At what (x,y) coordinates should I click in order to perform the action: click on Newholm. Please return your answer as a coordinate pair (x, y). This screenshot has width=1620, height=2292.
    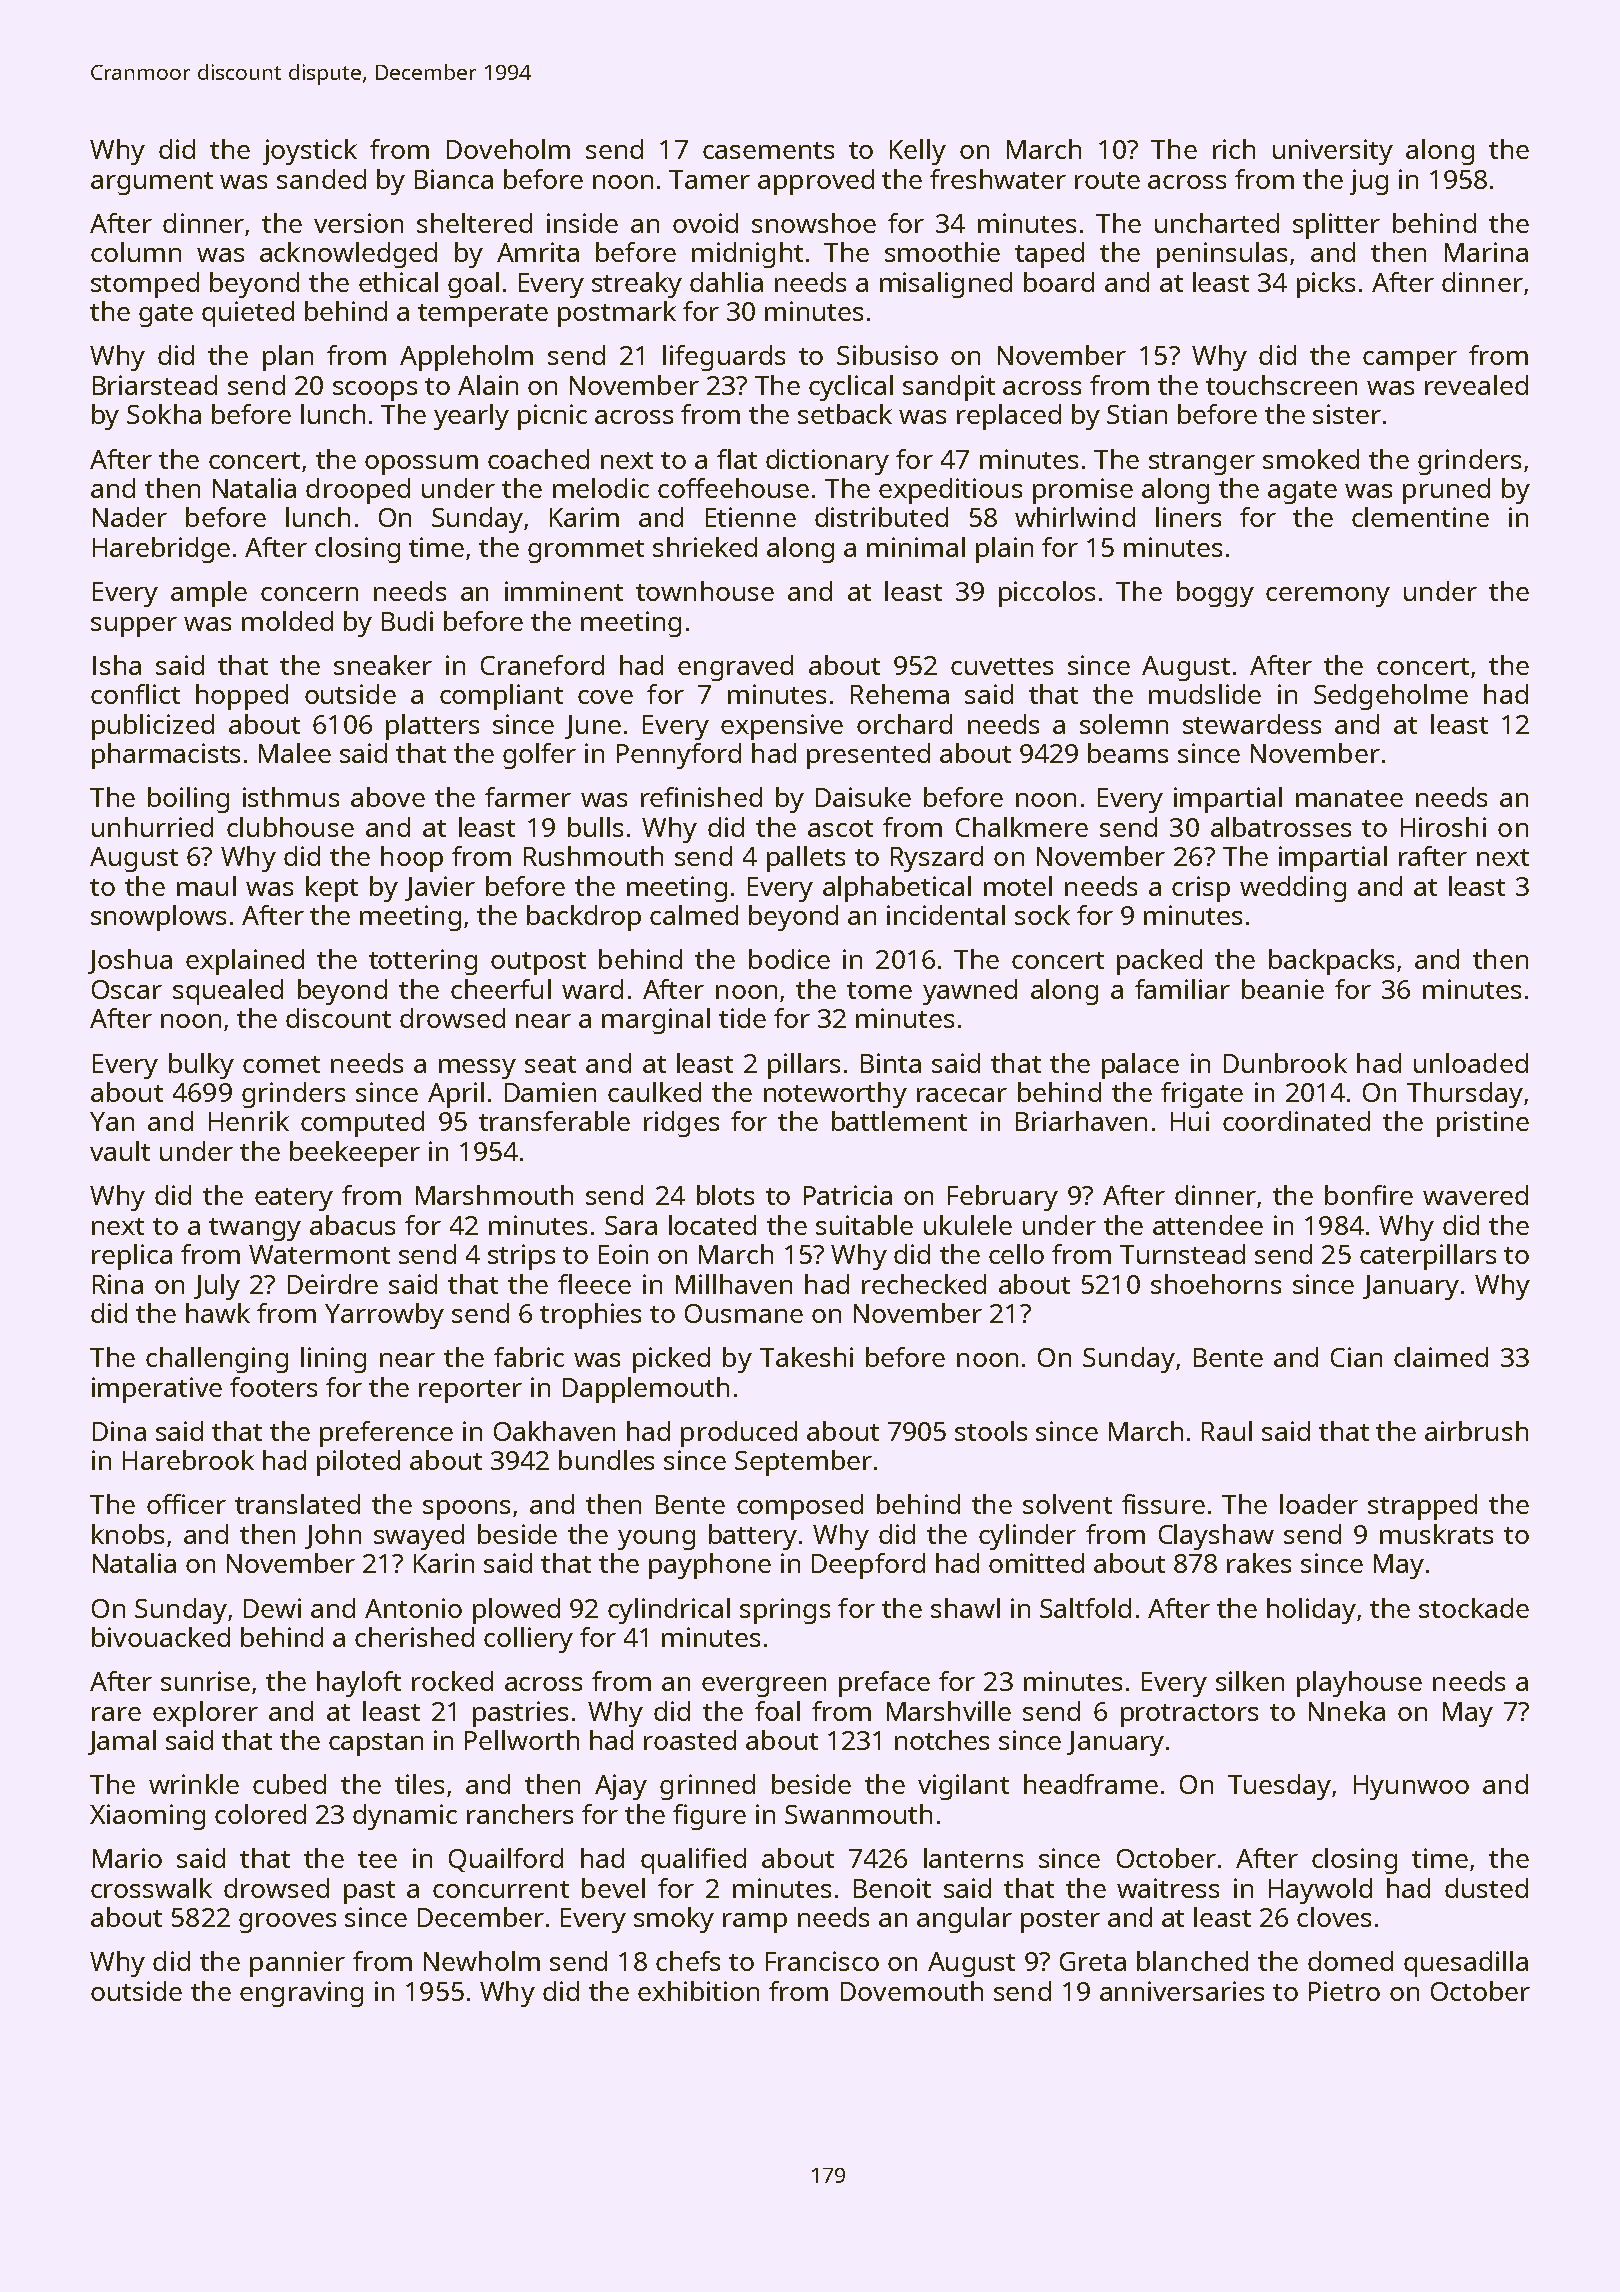
    Looking at the image, I should click on (482, 1961).
